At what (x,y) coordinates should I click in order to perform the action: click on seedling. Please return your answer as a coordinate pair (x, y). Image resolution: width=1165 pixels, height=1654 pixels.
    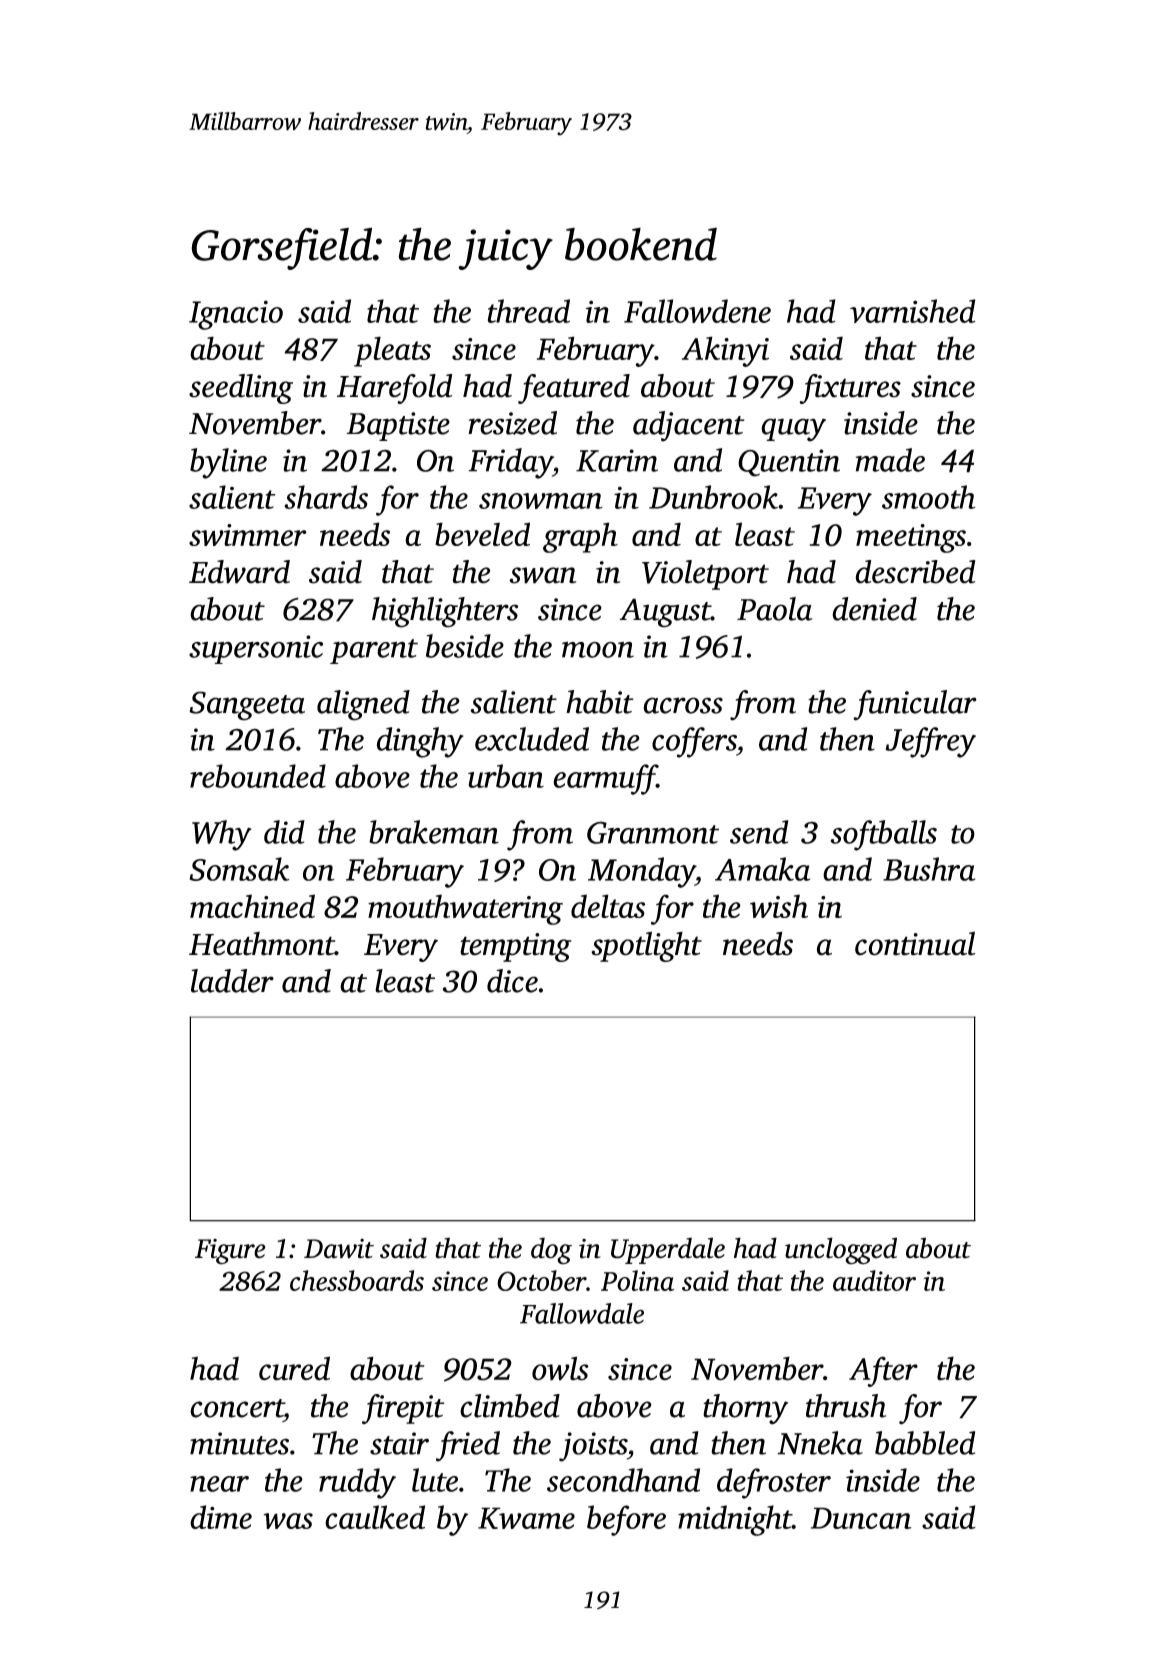
    Looking at the image, I should click on (241, 389).
